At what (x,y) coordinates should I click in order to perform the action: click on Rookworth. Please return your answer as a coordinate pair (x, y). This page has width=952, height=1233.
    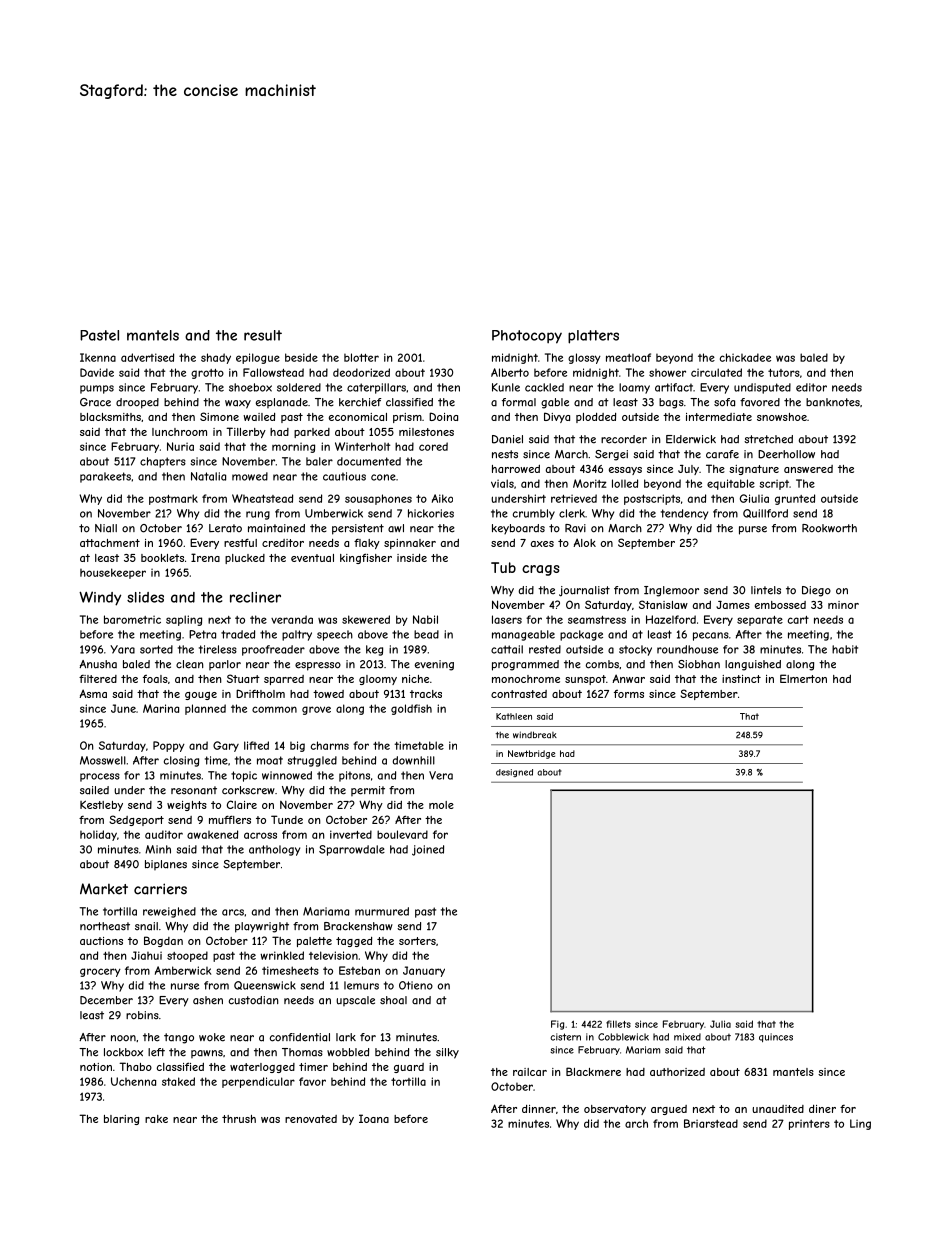
    Looking at the image, I should click on (829, 528).
